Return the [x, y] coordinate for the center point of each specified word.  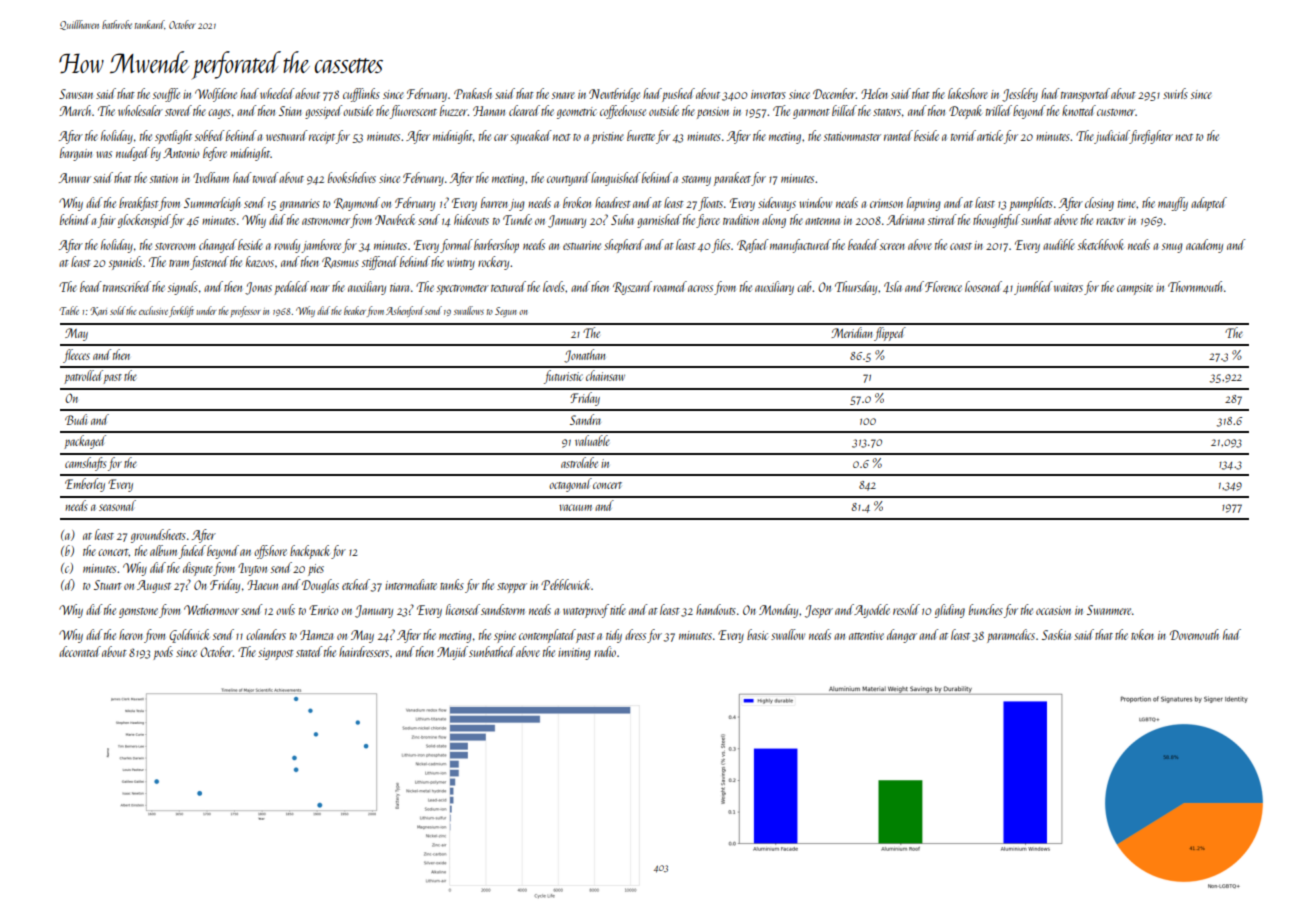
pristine [608, 138]
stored [178, 110]
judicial [1112, 137]
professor [245, 311]
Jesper [819, 611]
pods [163, 653]
